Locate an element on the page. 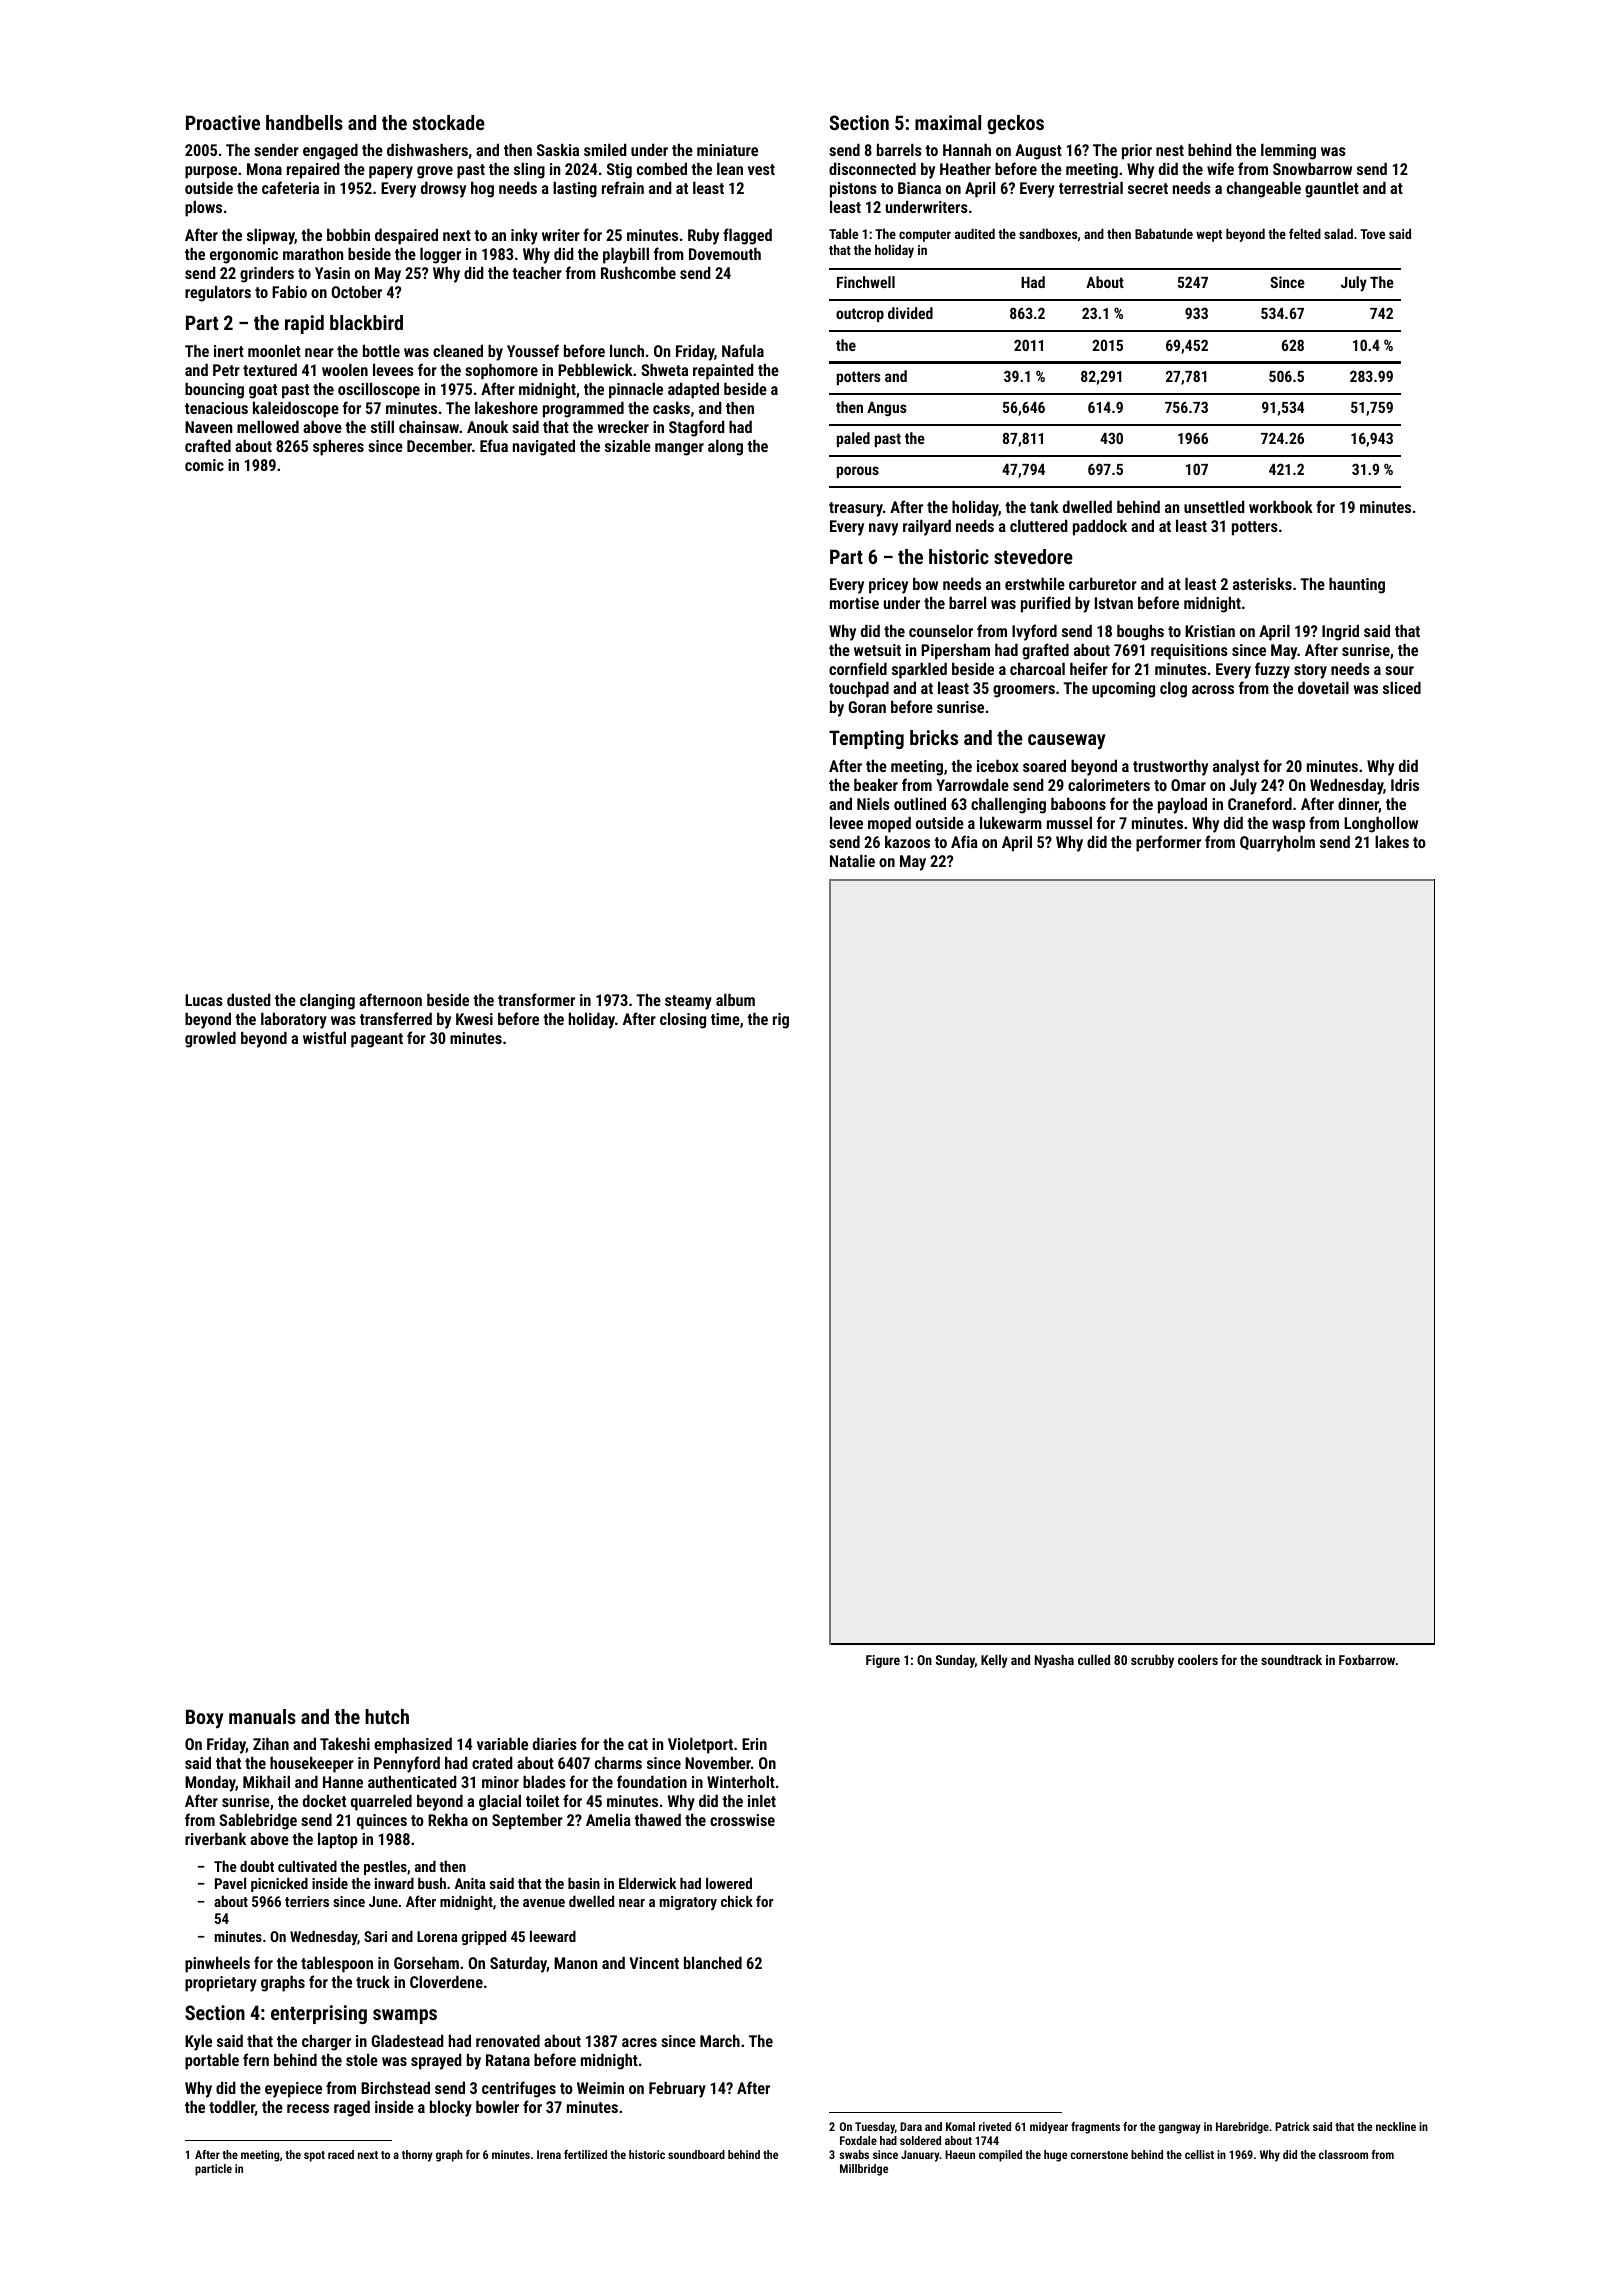 The width and height of the page is (1620, 2292). rig is located at coordinates (781, 1021).
